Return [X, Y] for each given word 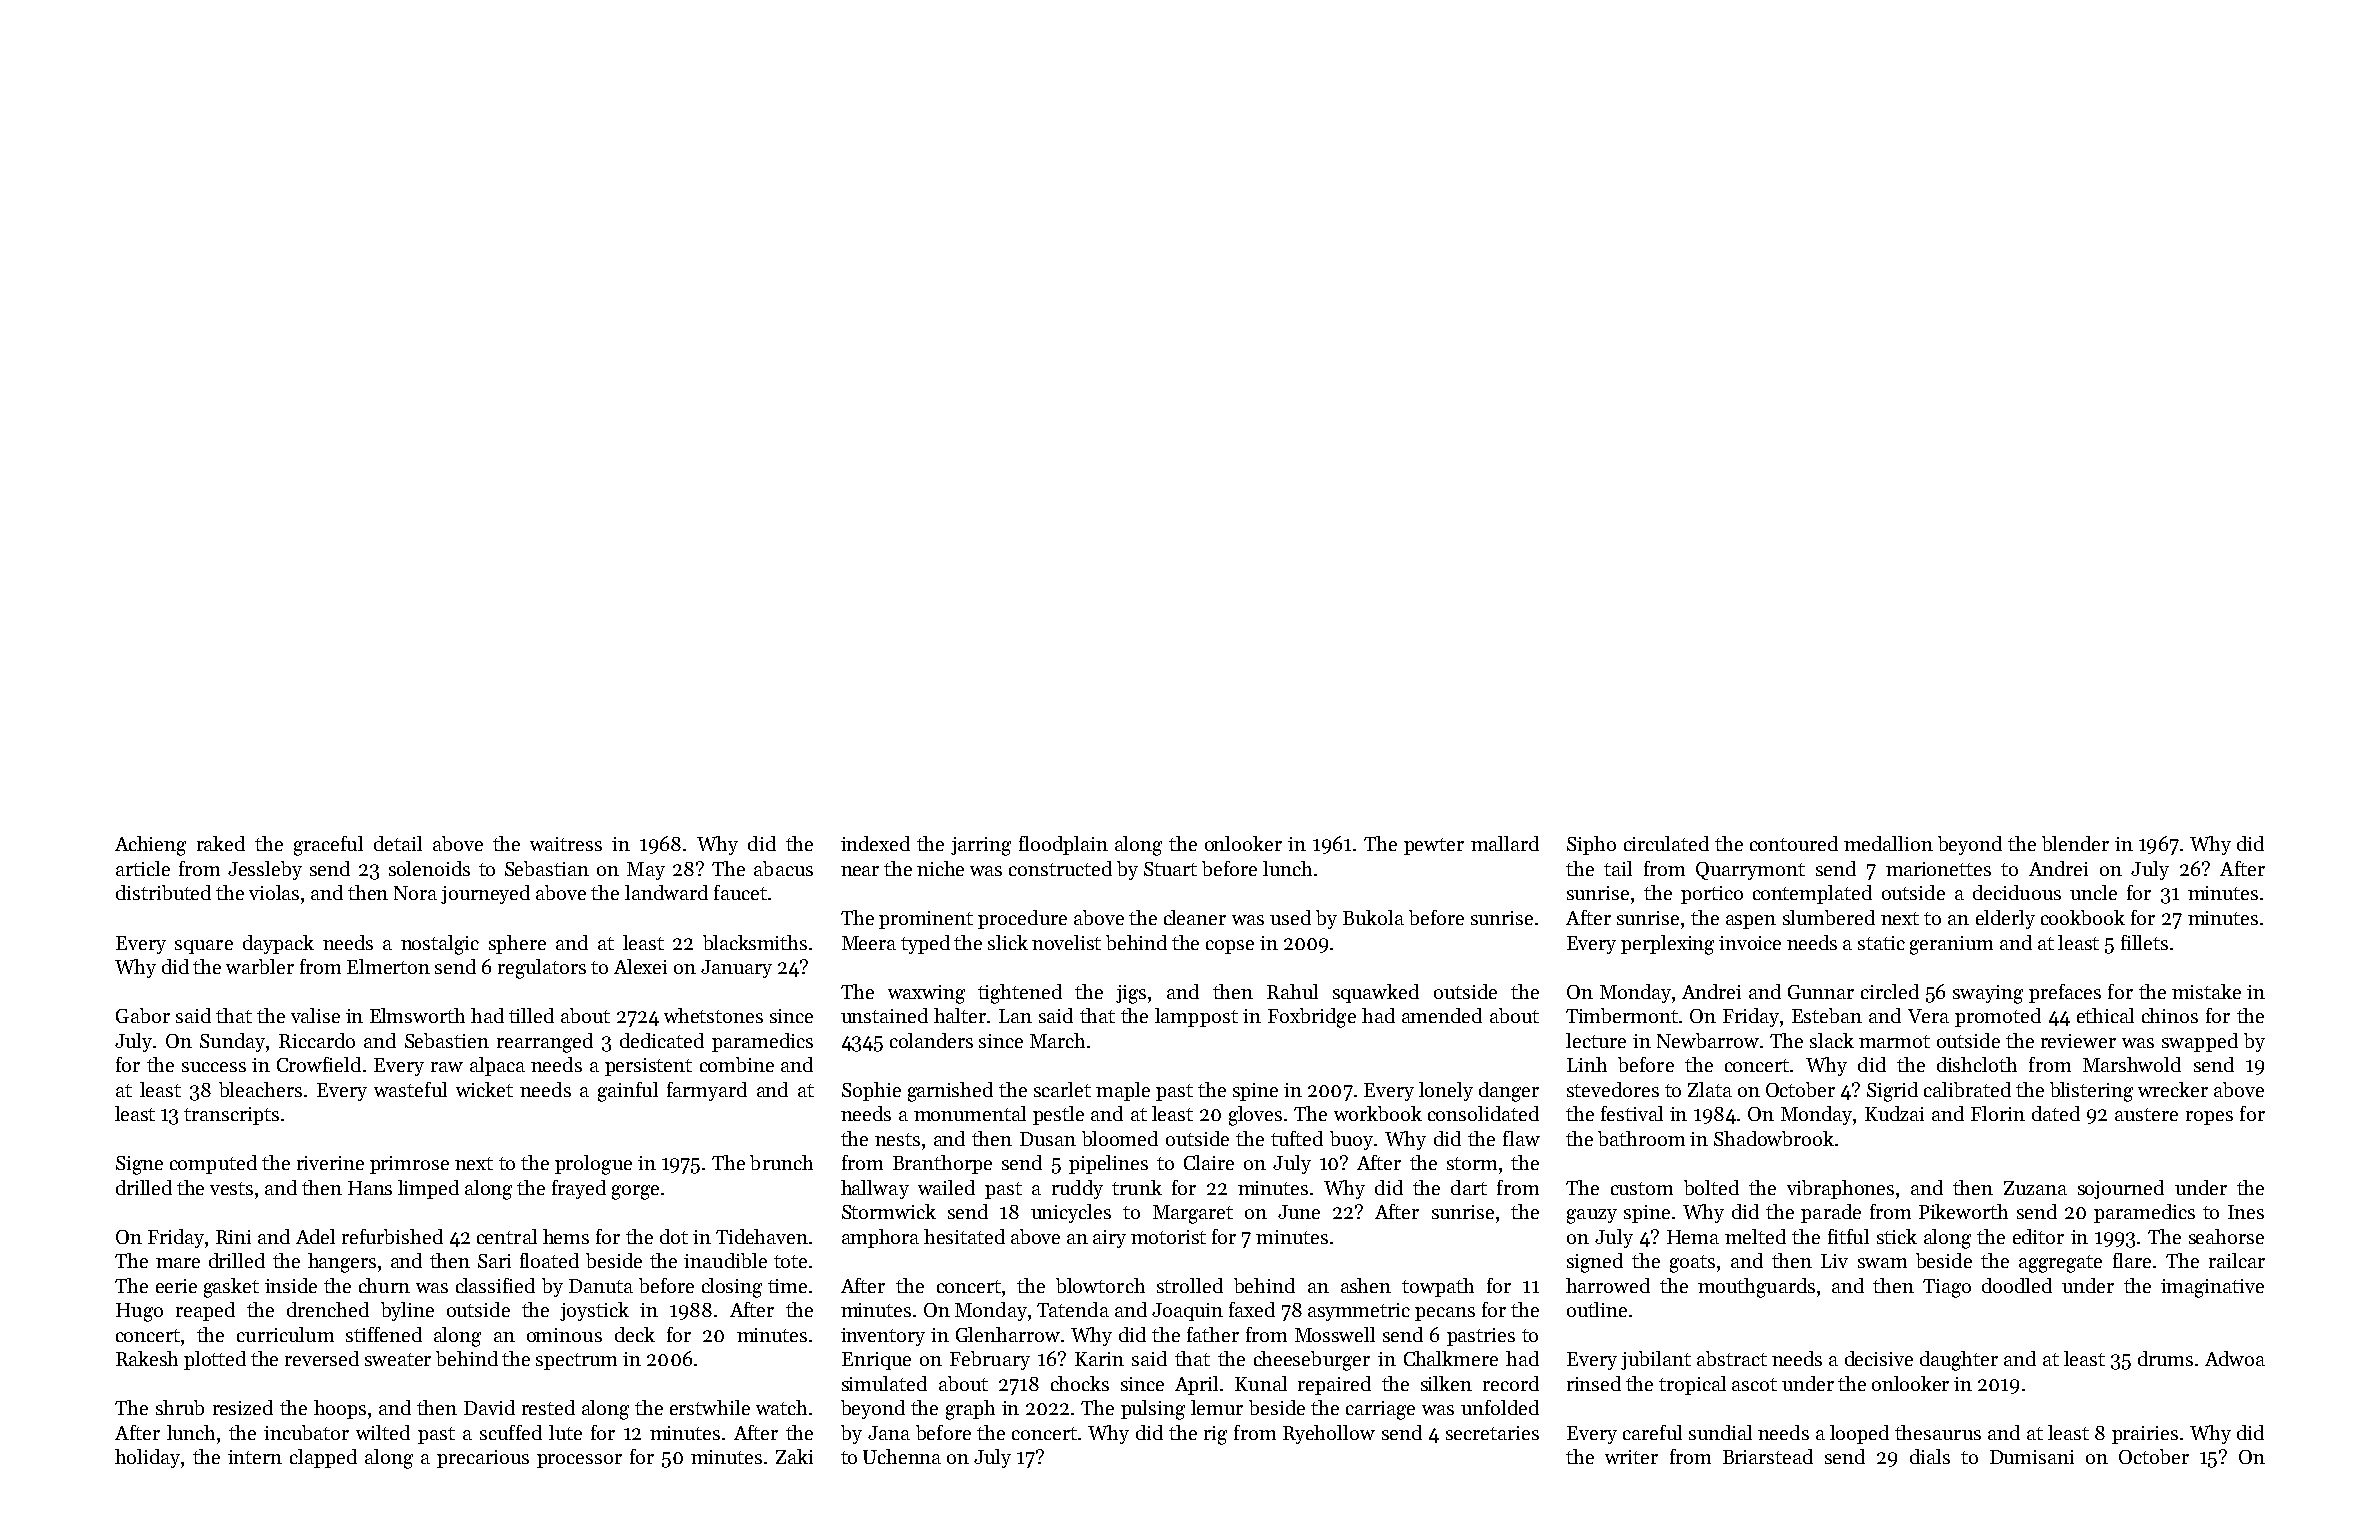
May [646, 871]
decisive [1879, 1358]
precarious [483, 1459]
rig [1215, 1435]
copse [1230, 947]
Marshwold [2132, 1064]
